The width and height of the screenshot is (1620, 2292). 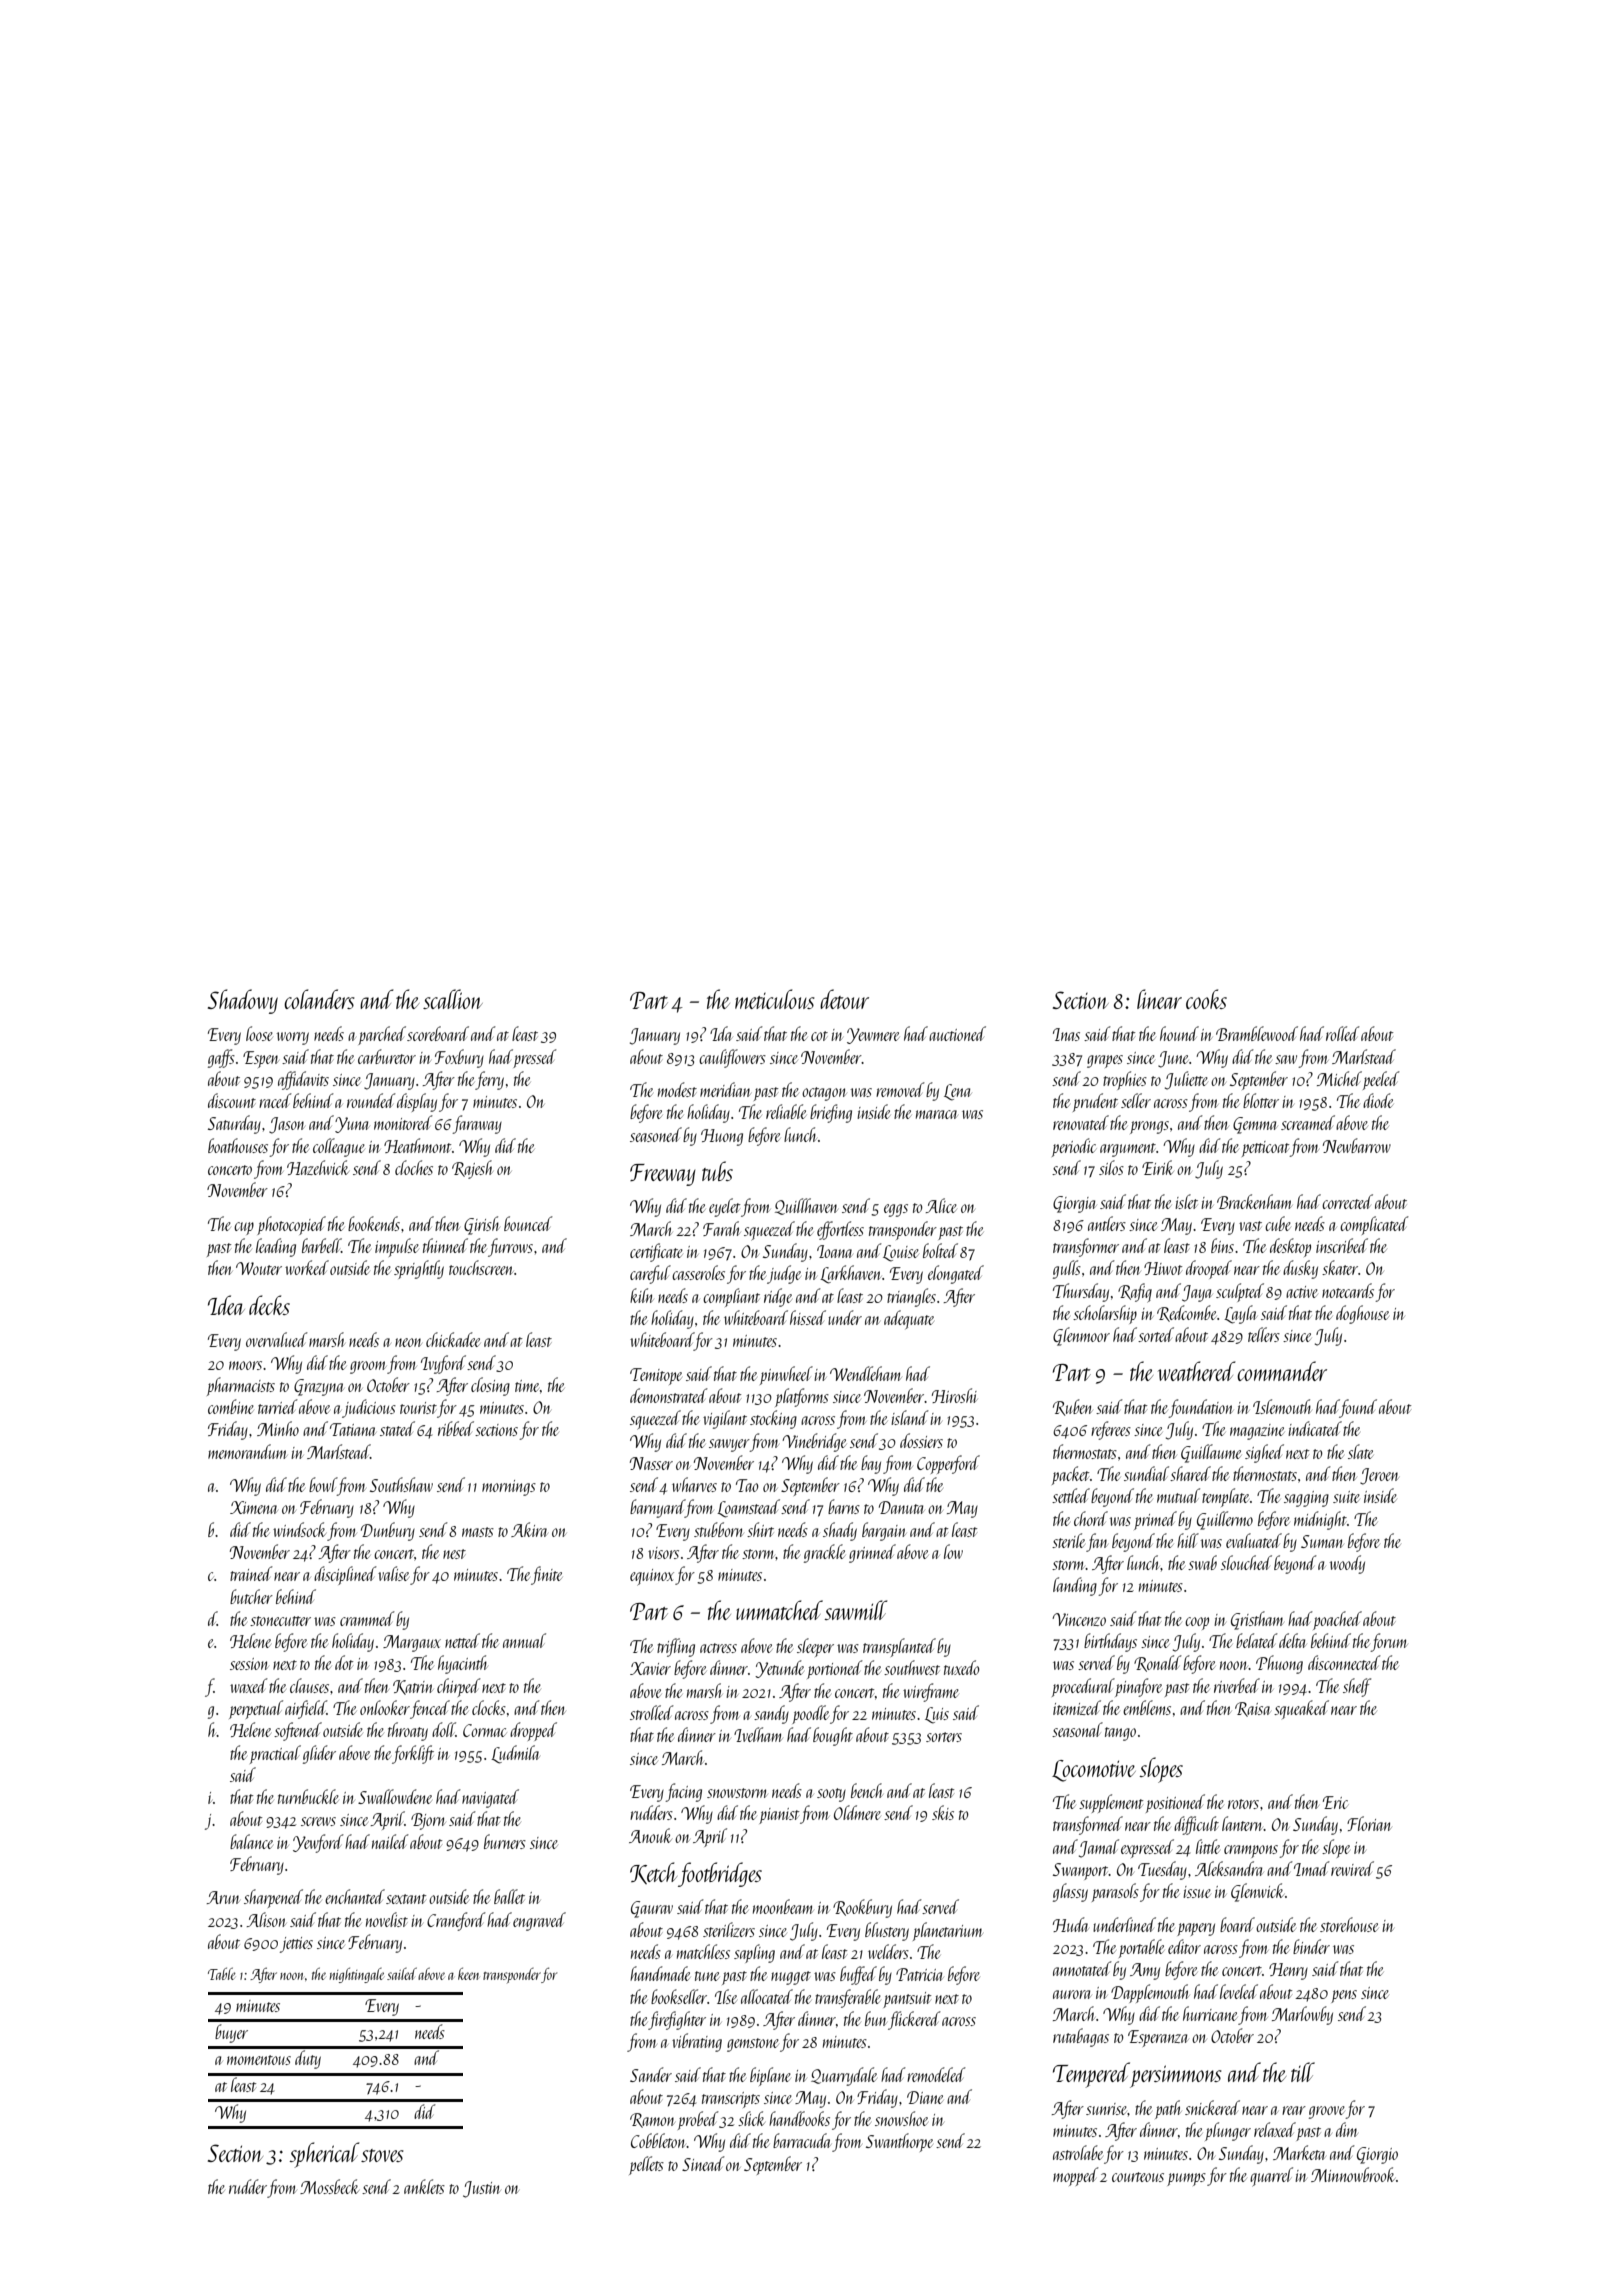 What do you see at coordinates (1252, 1709) in the screenshot?
I see `Raisa` at bounding box center [1252, 1709].
